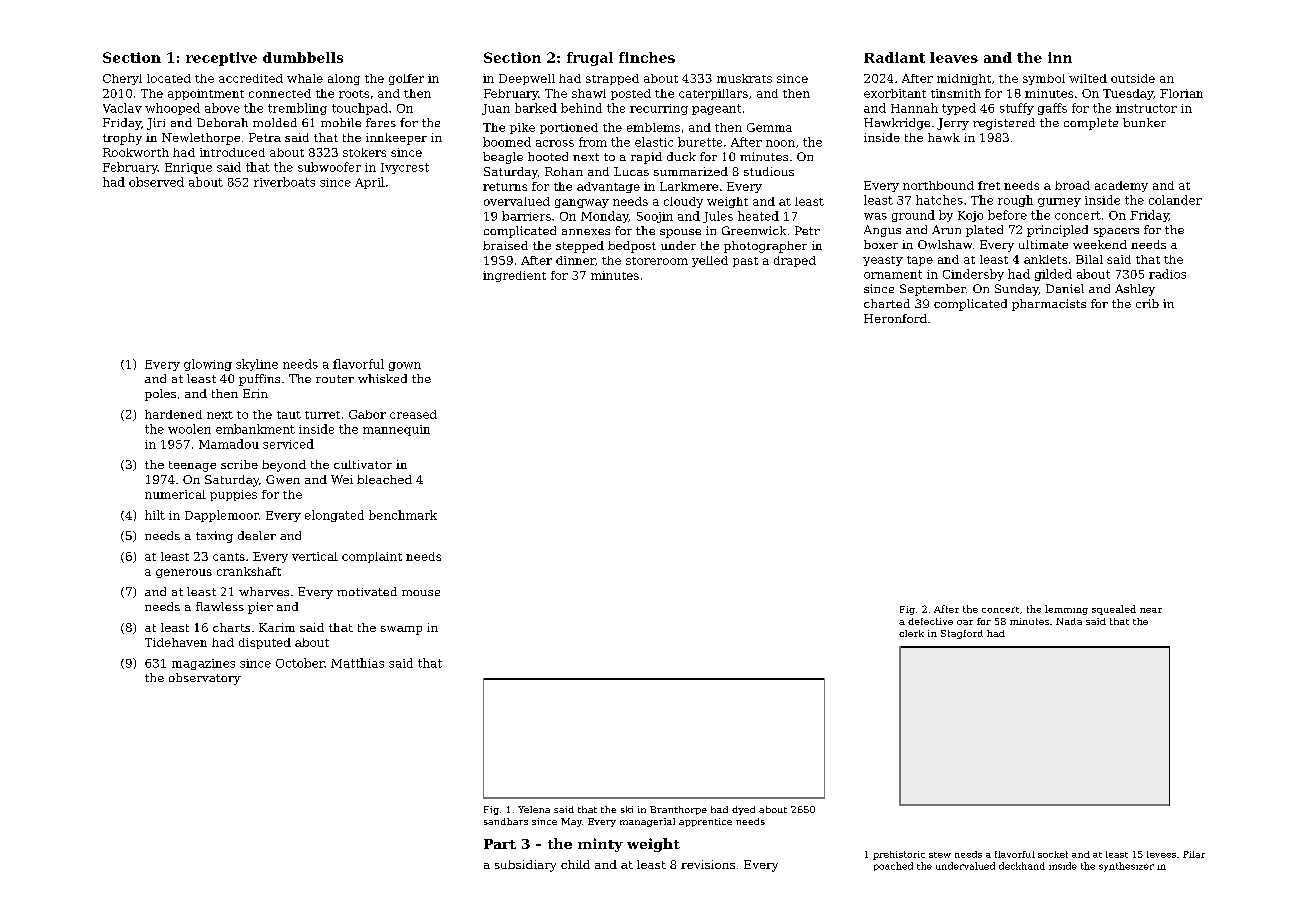 This screenshot has height=924, width=1308. Describe the element at coordinates (525, 866) in the screenshot. I see `subsidiary` at that location.
